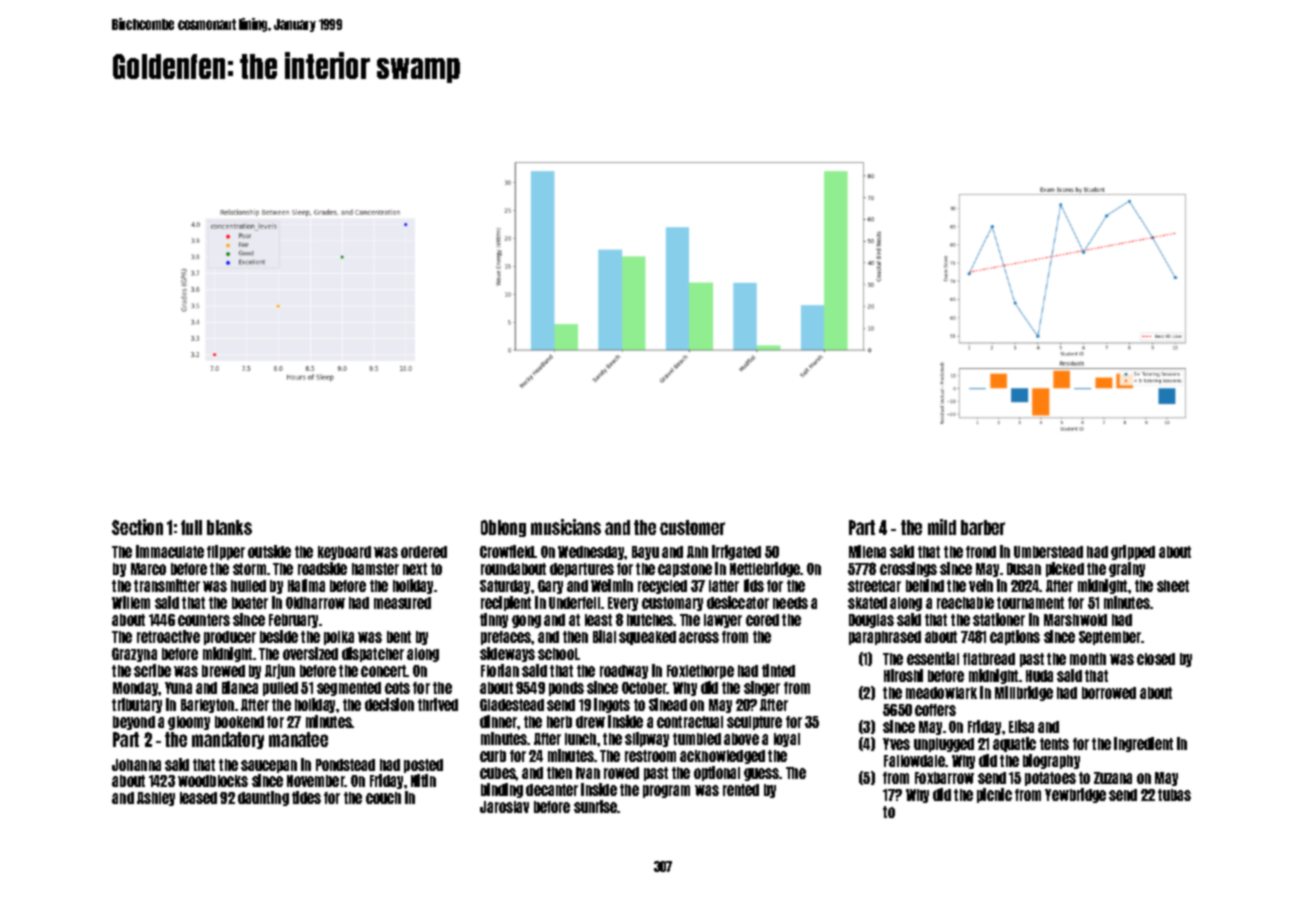 The width and height of the screenshot is (1308, 924). Describe the element at coordinates (647, 638) in the screenshot. I see `squeaked` at that location.
